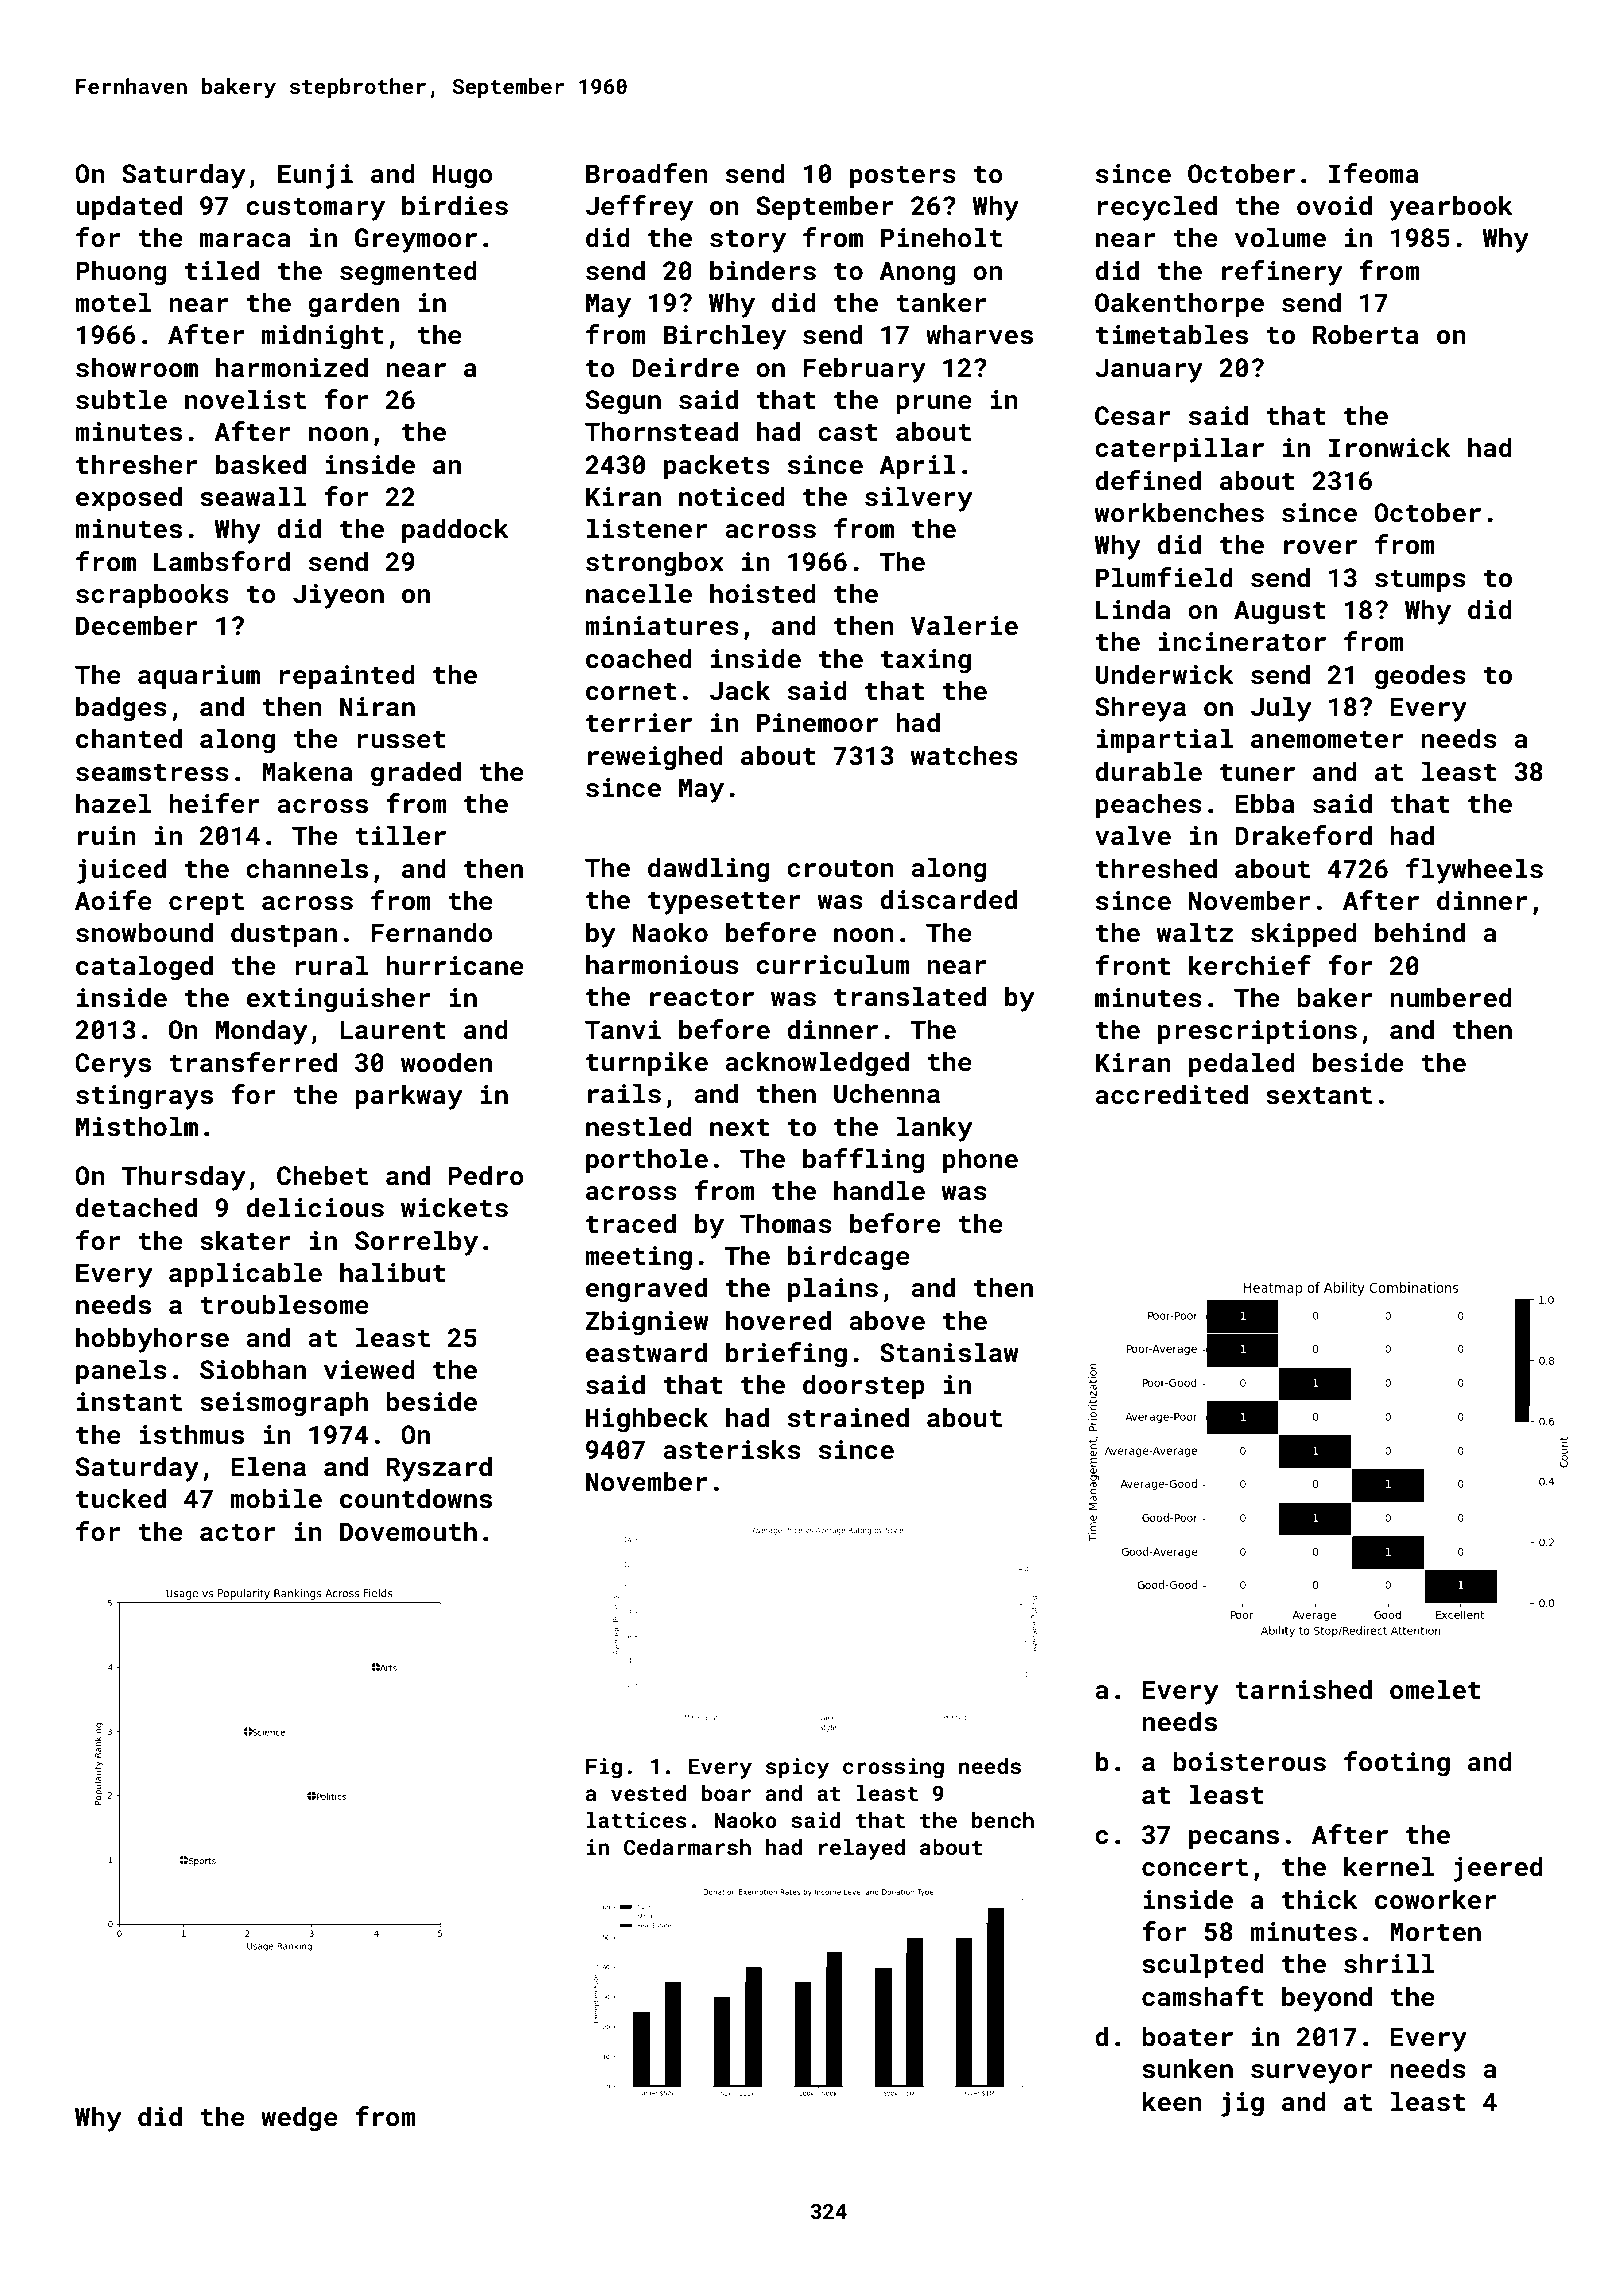  What do you see at coordinates (299, 2119) in the screenshot?
I see `wedge` at bounding box center [299, 2119].
